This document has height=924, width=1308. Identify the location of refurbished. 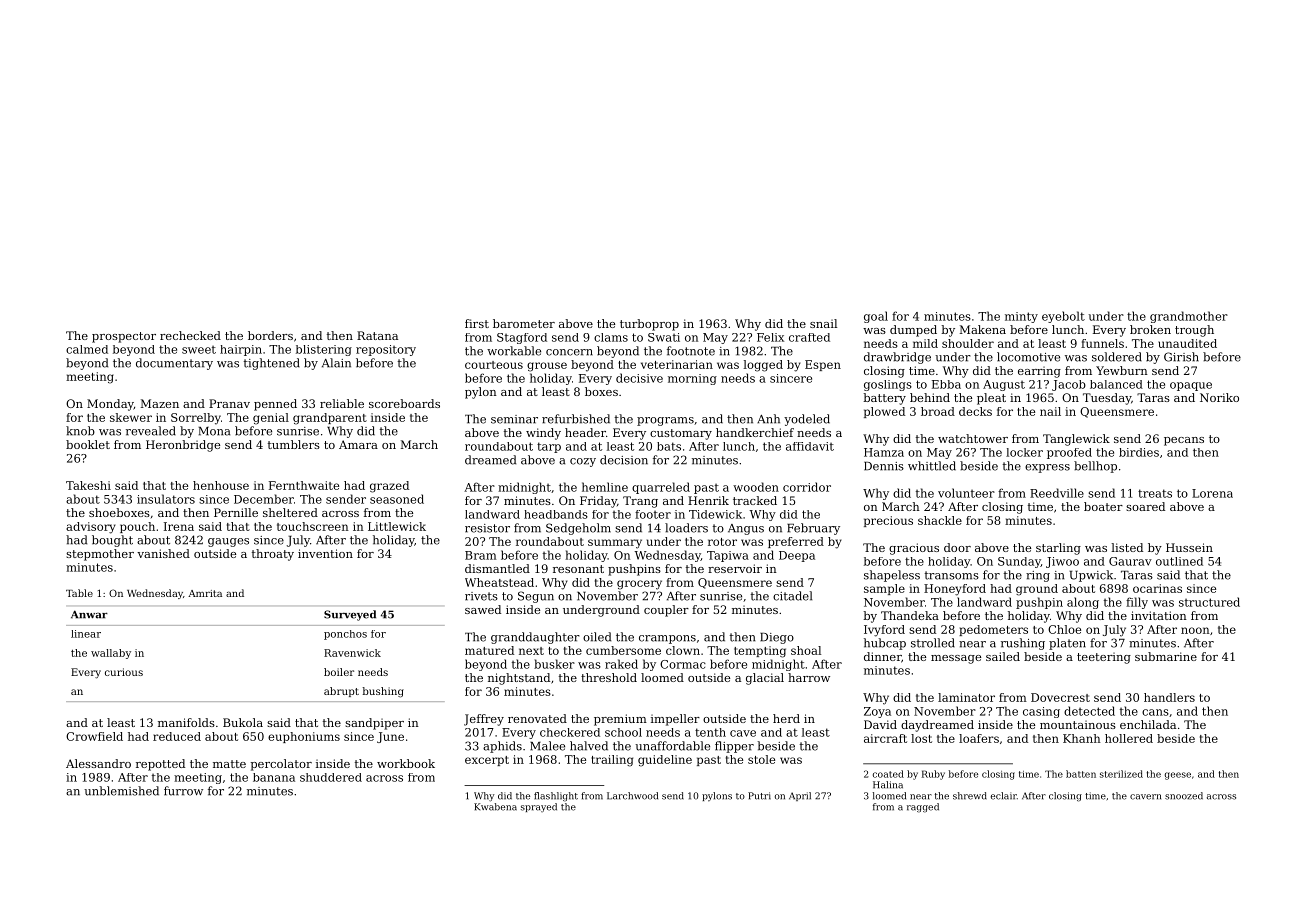
(576, 419).
